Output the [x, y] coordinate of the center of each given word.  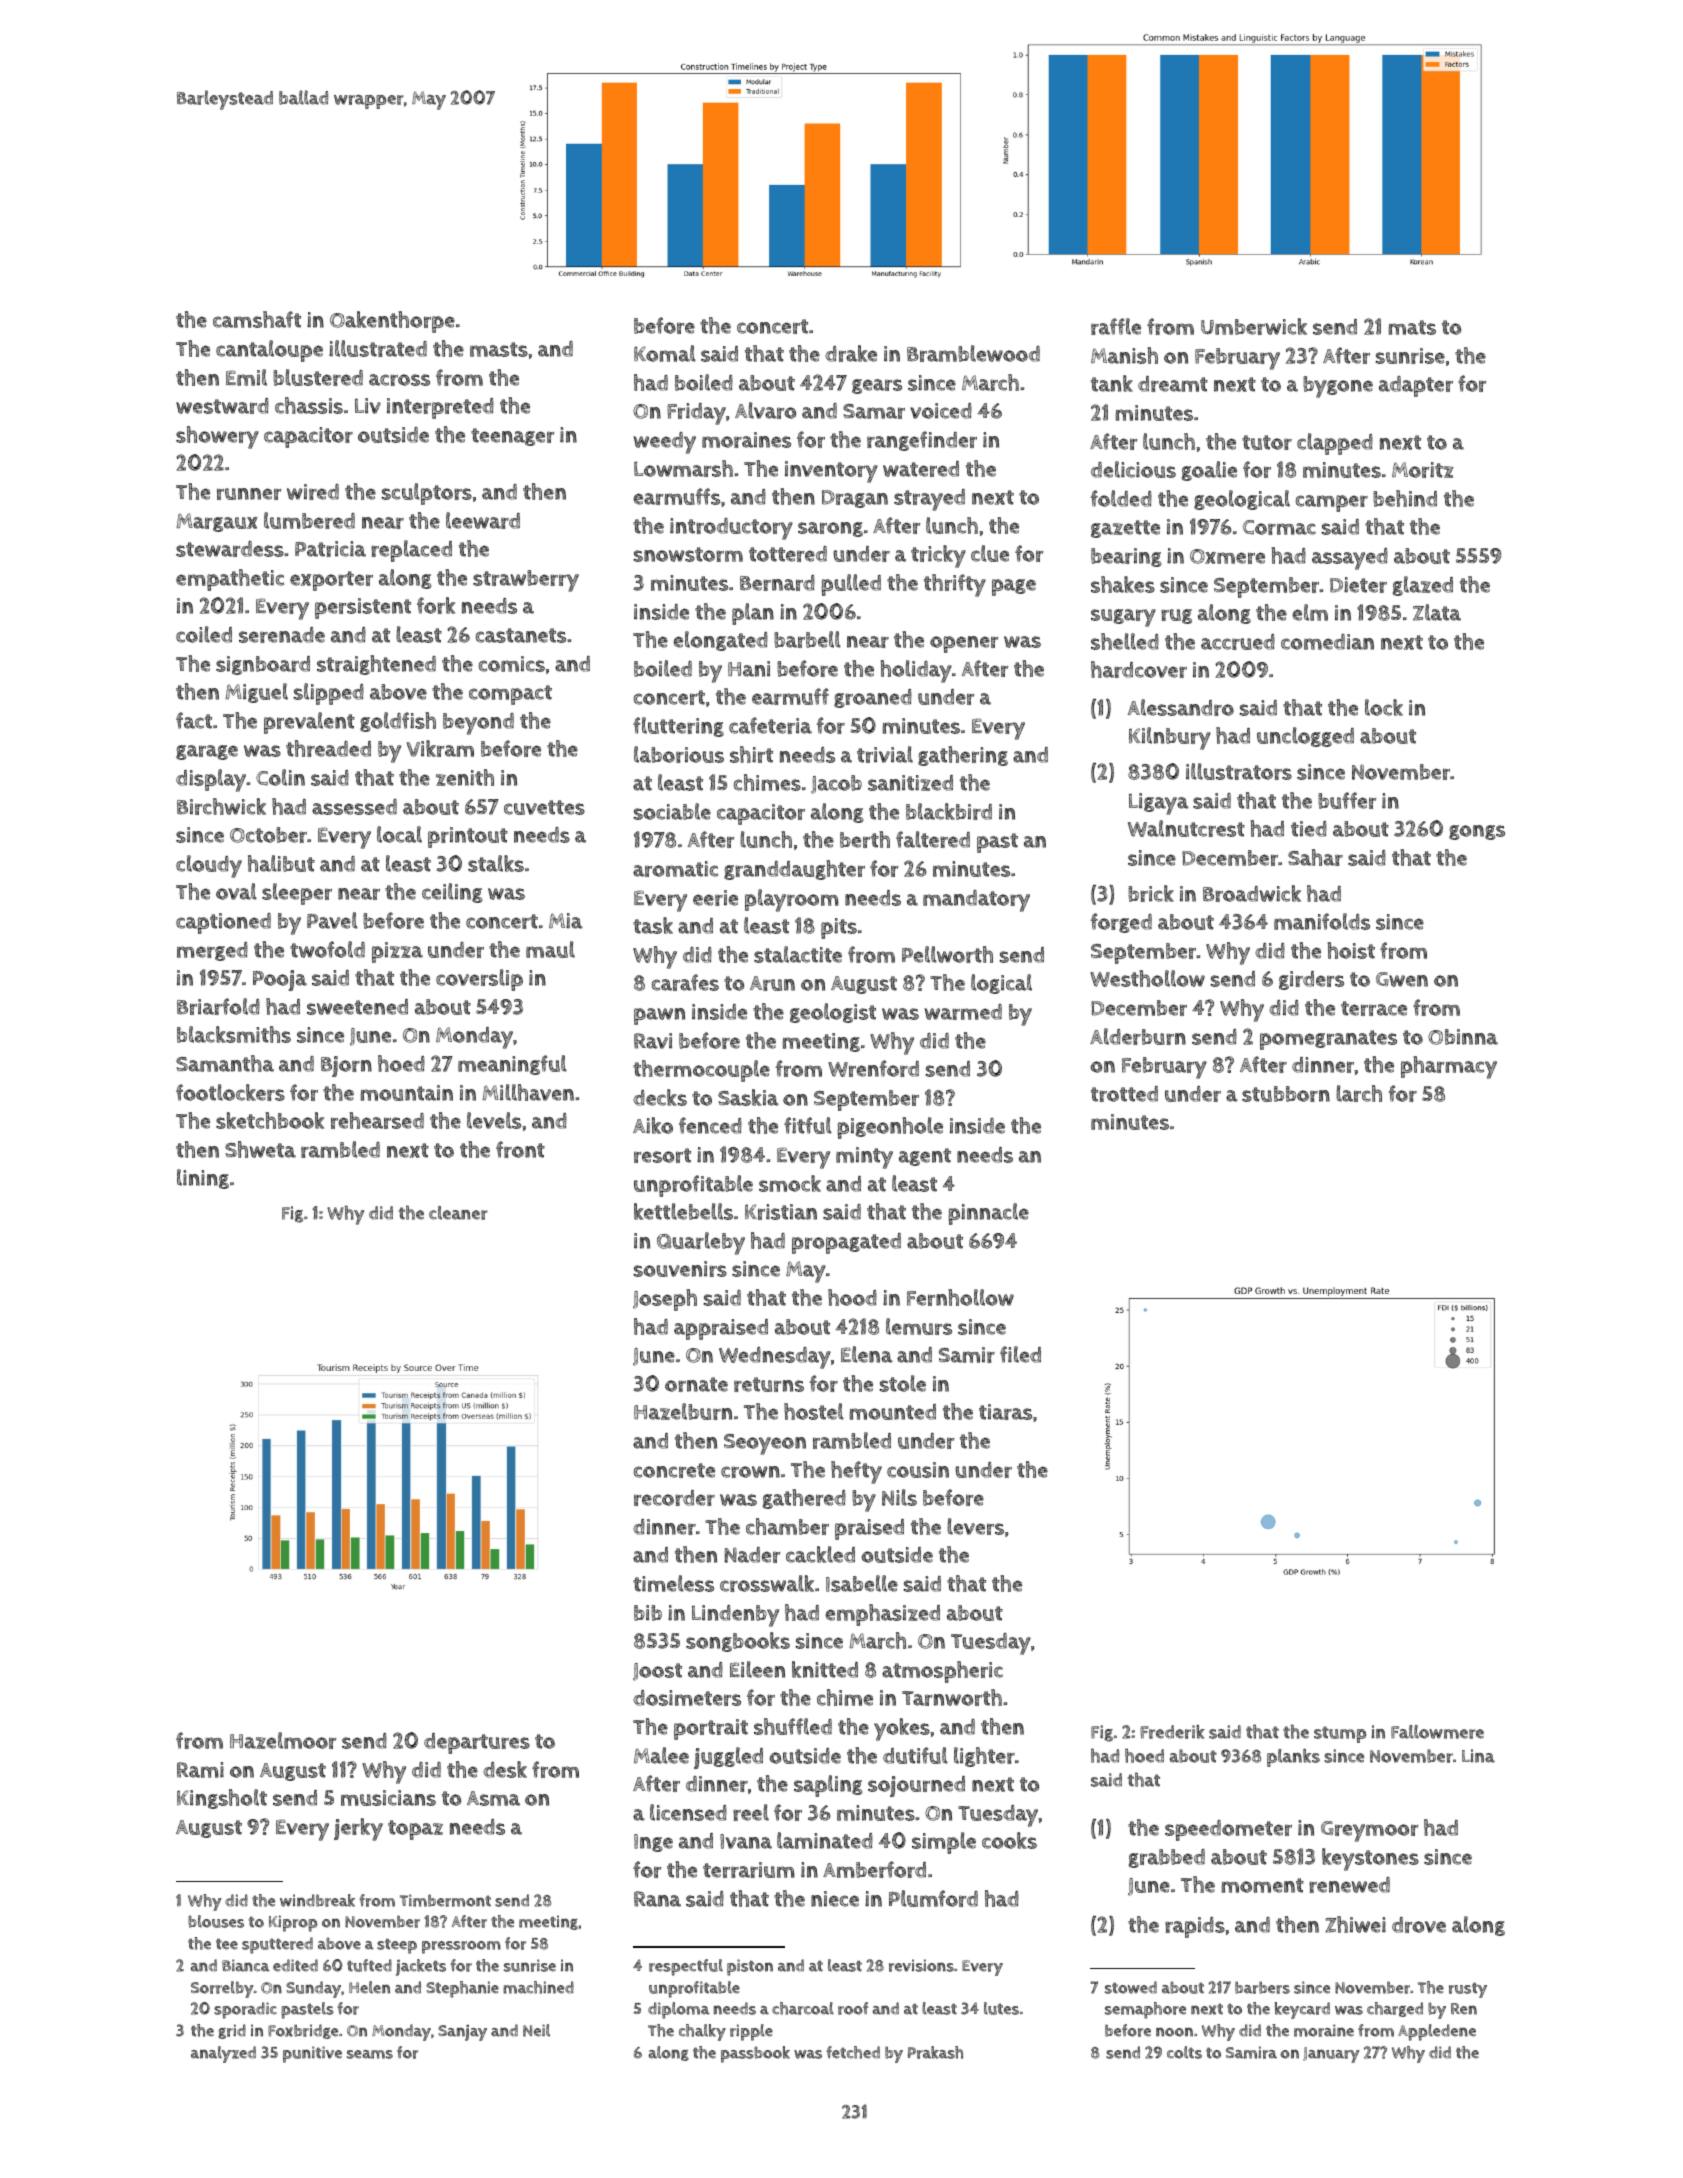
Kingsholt [222, 1799]
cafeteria [770, 725]
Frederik [1172, 1732]
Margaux [217, 522]
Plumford [933, 1898]
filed [1020, 1354]
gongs [1477, 832]
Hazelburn [683, 1411]
